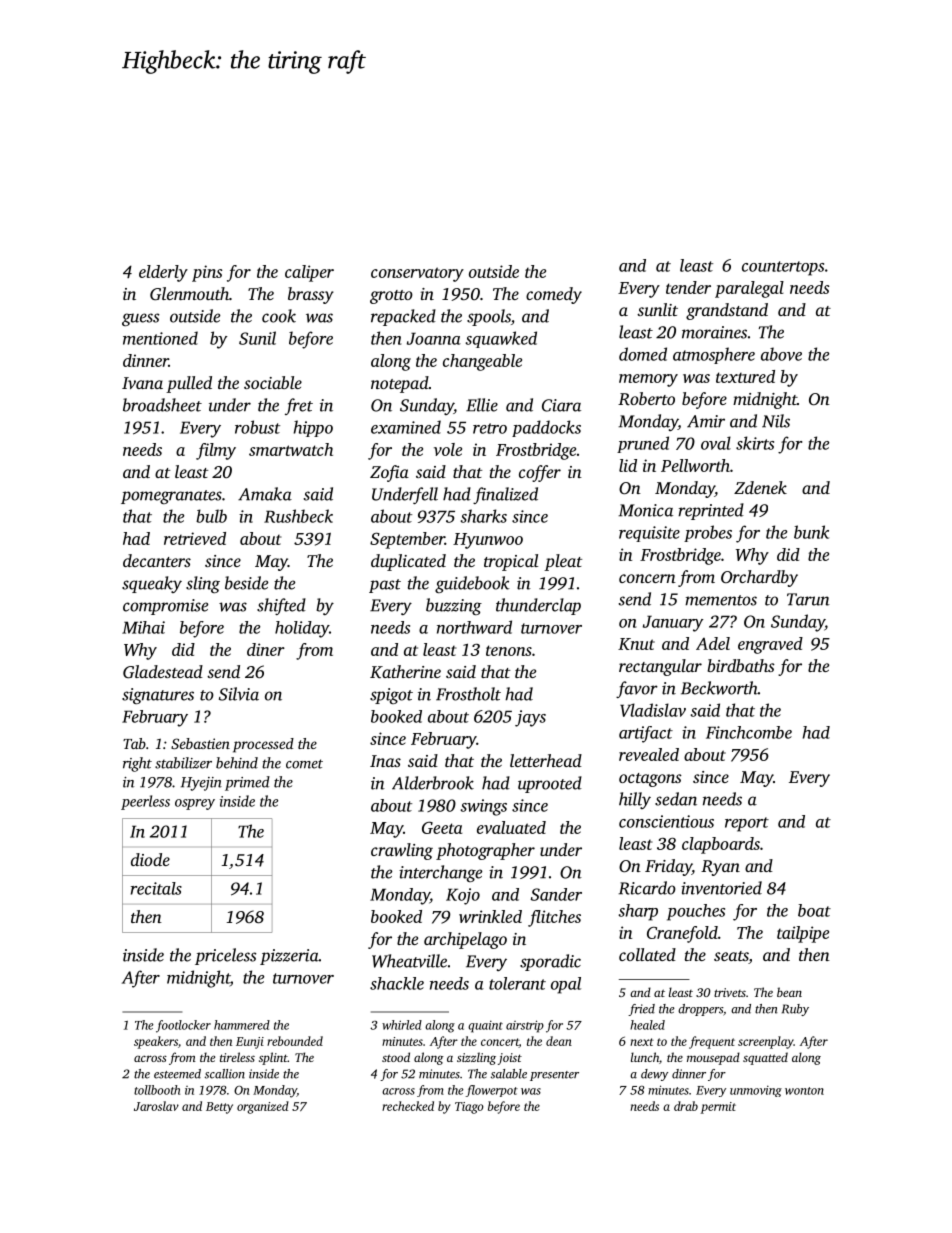 The width and height of the image is (952, 1233). Describe the element at coordinates (156, 1042) in the image. I see `speakers` at that location.
